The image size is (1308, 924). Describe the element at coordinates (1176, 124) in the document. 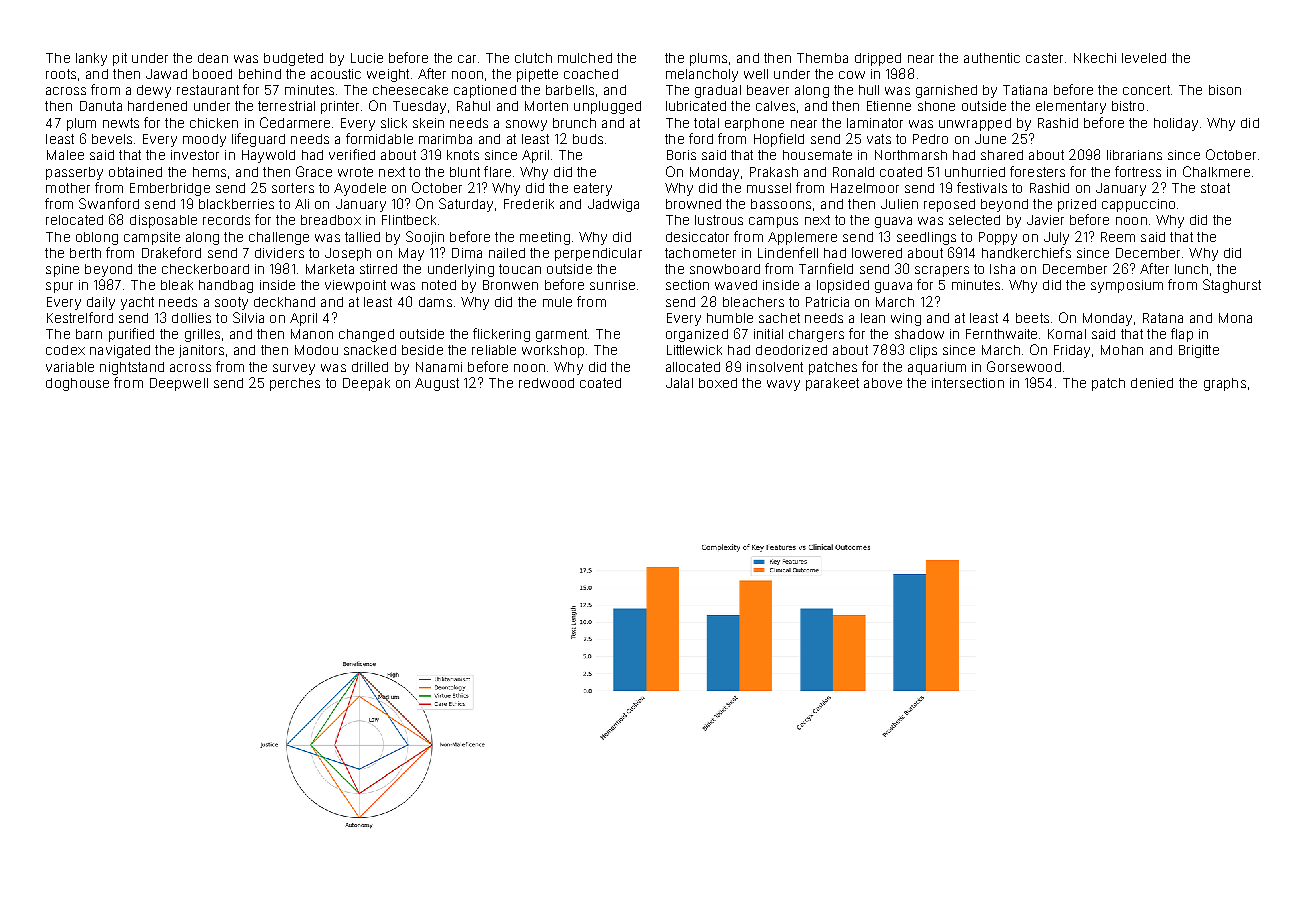

I see `holiday` at that location.
